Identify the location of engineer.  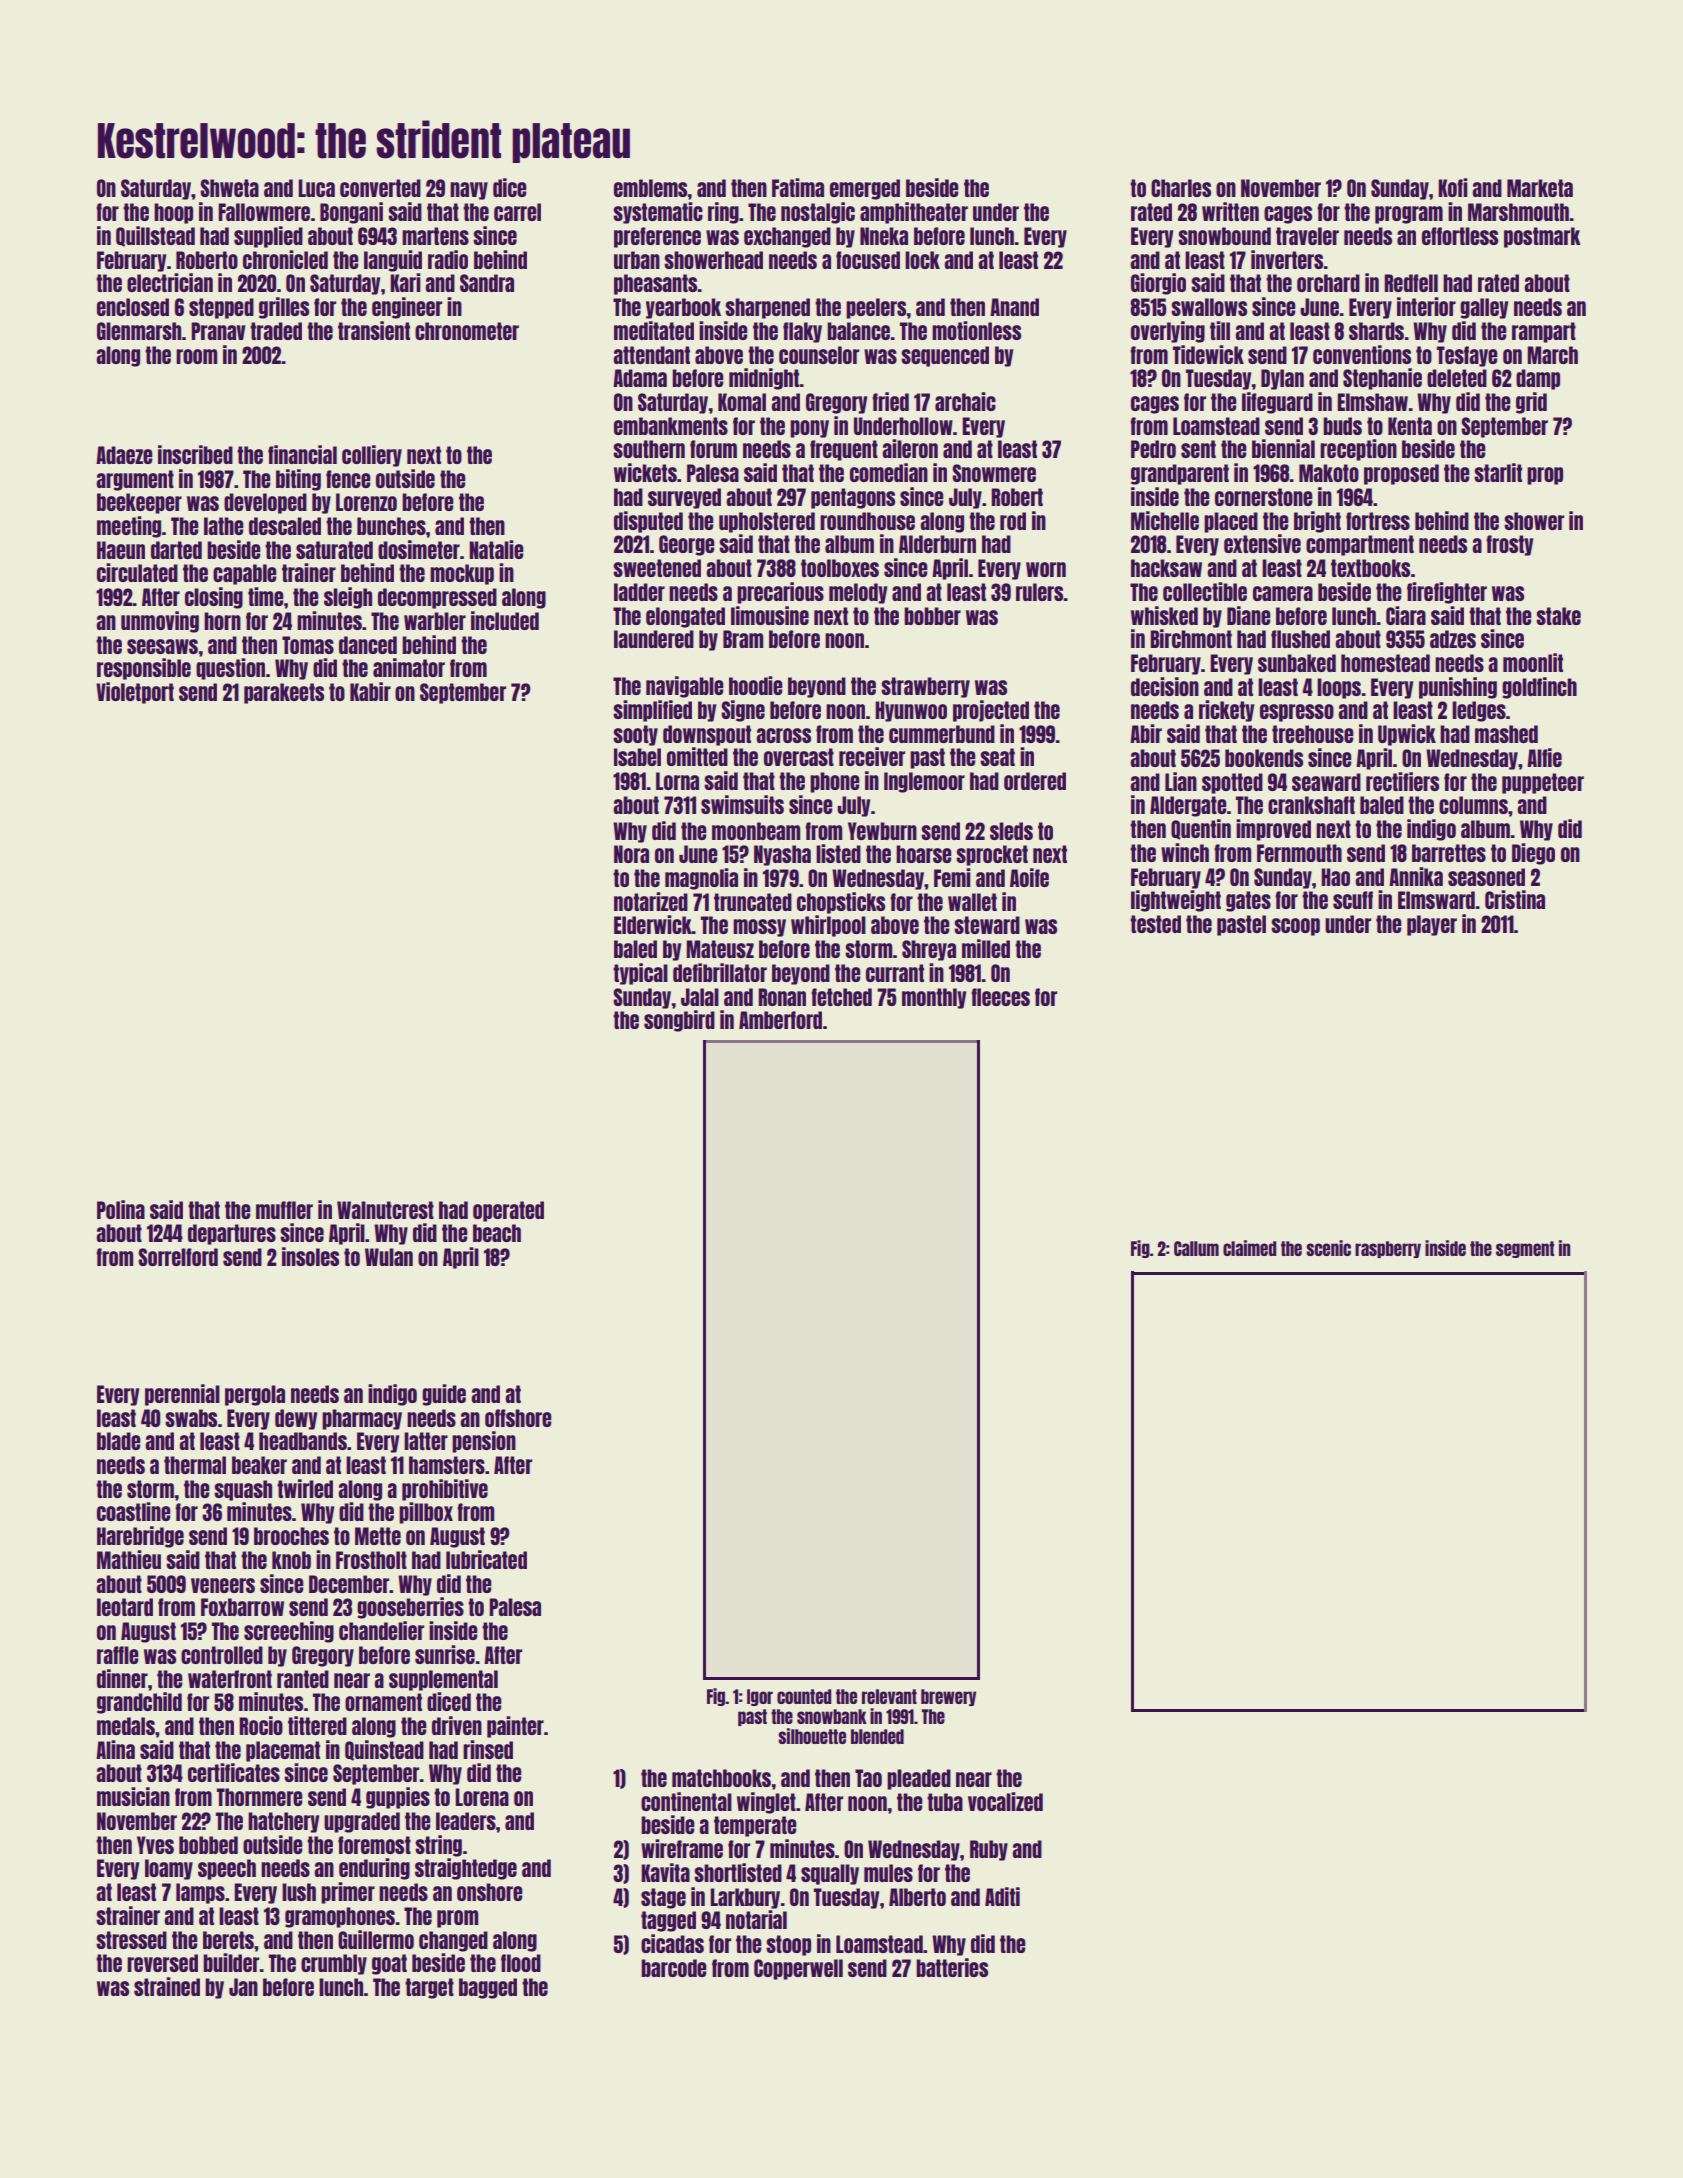
(407, 308).
